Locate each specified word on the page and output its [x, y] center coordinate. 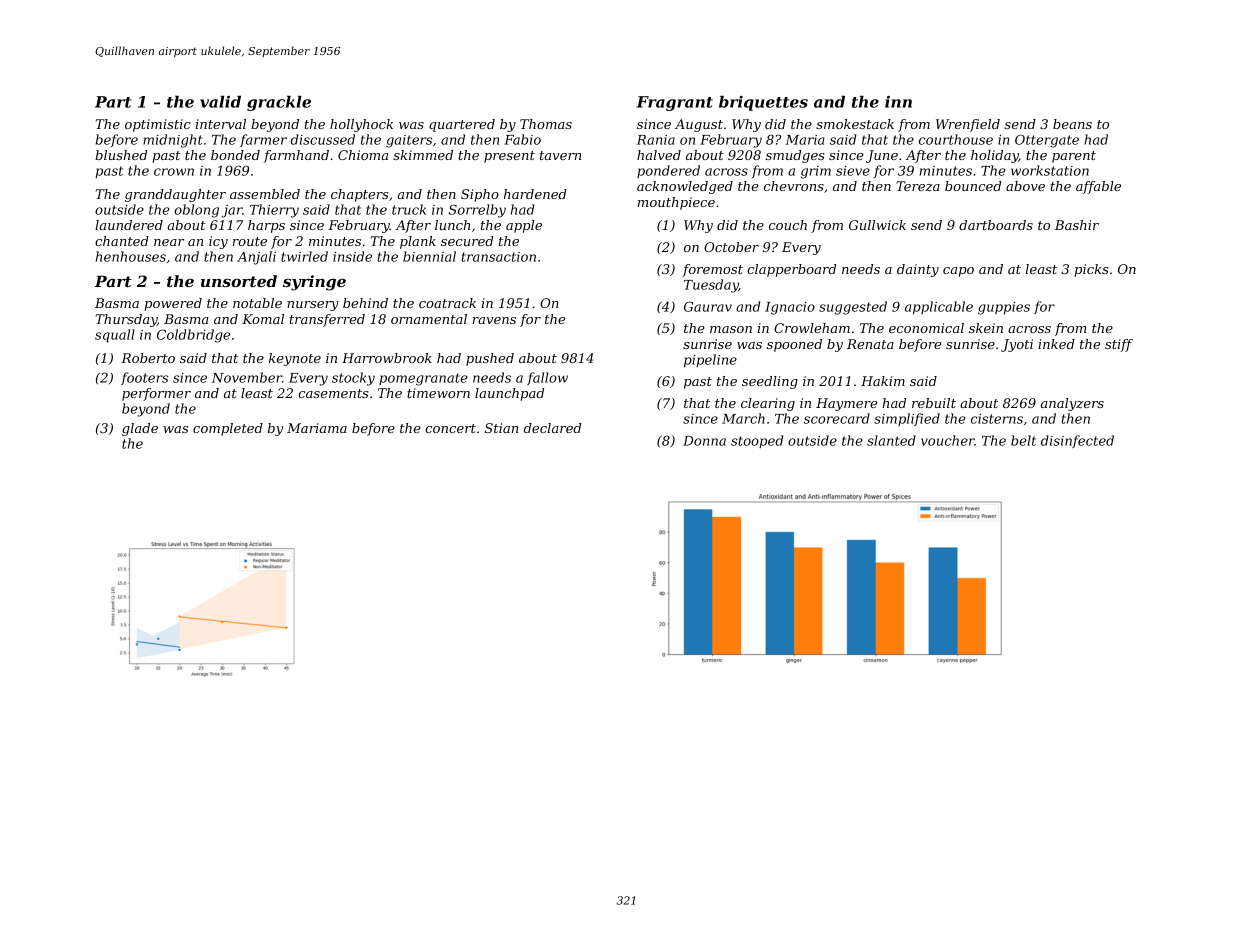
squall [115, 336]
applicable [939, 308]
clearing [768, 404]
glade [140, 429]
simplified [907, 419]
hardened [535, 194]
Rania [656, 140]
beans [1072, 124]
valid [220, 101]
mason [731, 329]
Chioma [363, 155]
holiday [995, 156]
